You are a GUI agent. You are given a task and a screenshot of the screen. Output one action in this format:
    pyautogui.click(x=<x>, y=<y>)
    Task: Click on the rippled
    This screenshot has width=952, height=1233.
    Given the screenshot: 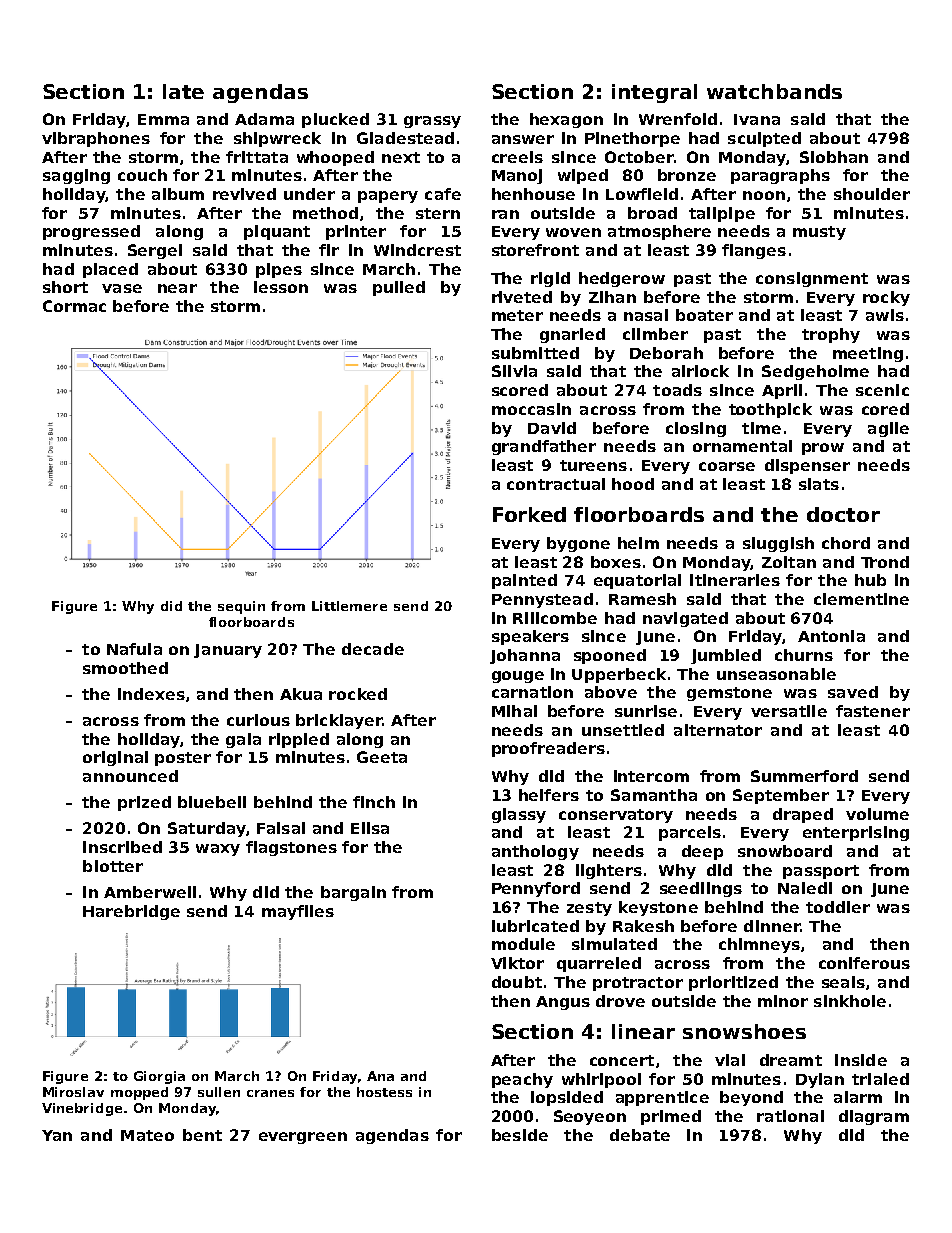 What is the action you would take?
    pyautogui.click(x=299, y=740)
